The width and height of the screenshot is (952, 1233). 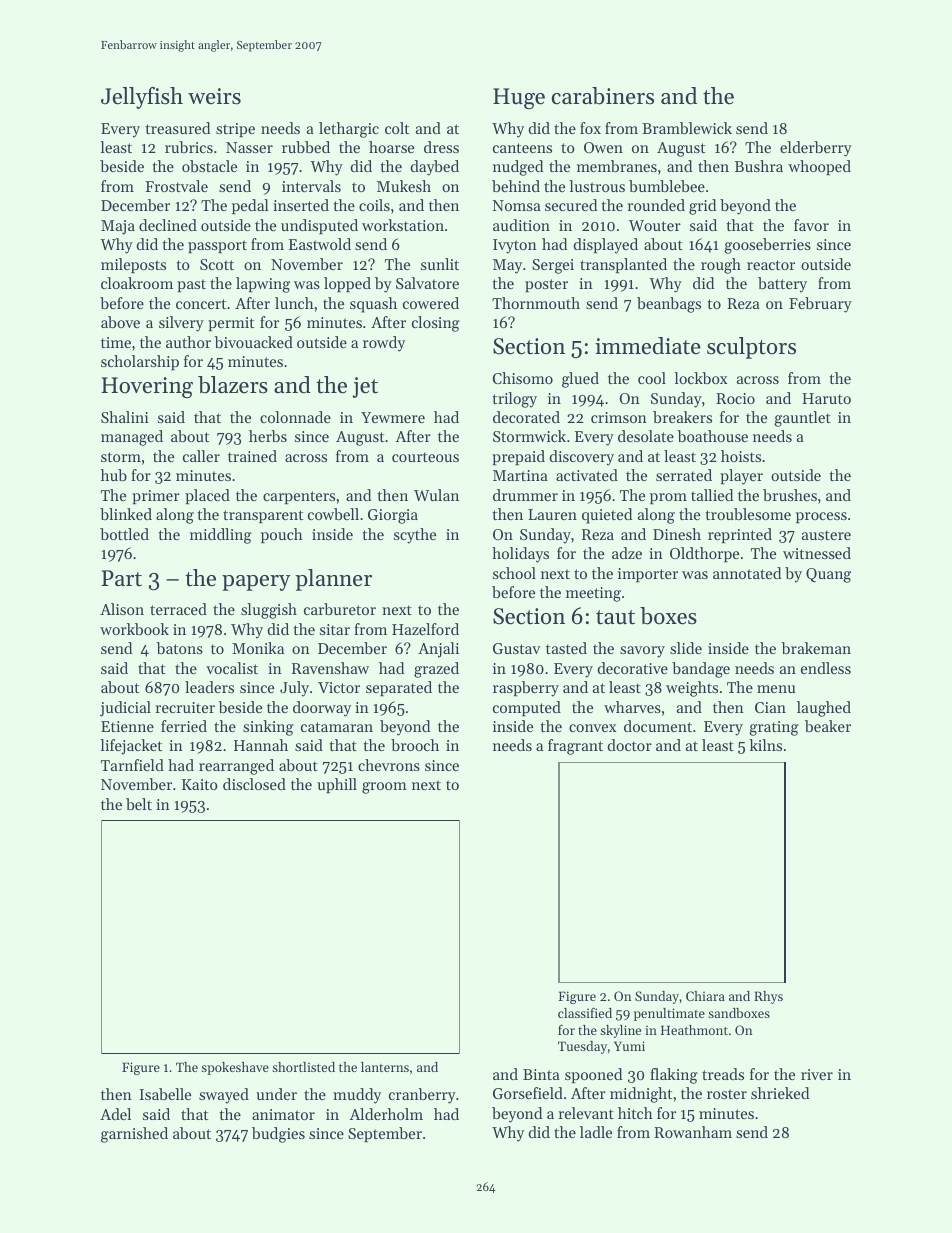 What do you see at coordinates (629, 745) in the screenshot?
I see `doctor` at bounding box center [629, 745].
